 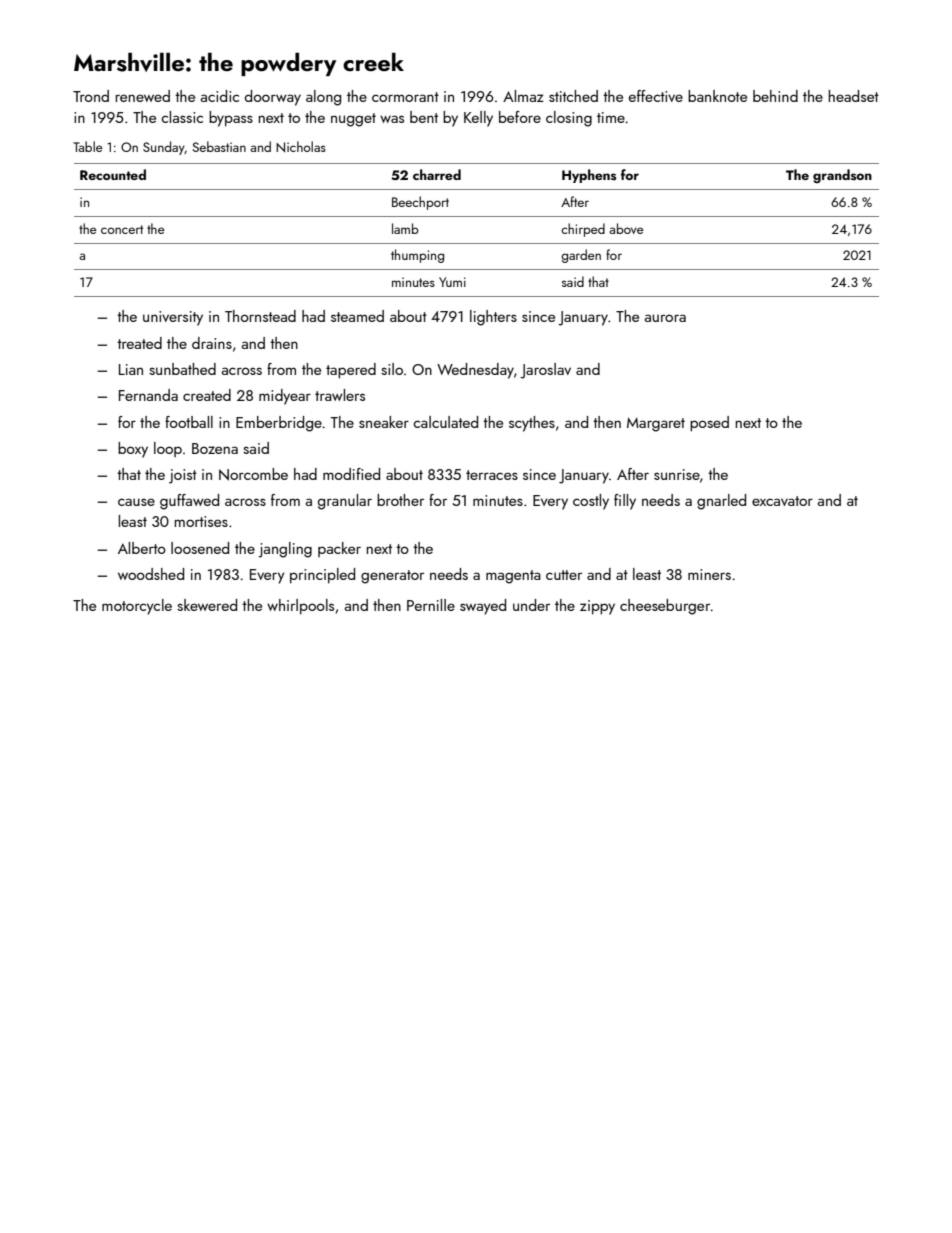 What do you see at coordinates (853, 96) in the document?
I see `headset` at bounding box center [853, 96].
